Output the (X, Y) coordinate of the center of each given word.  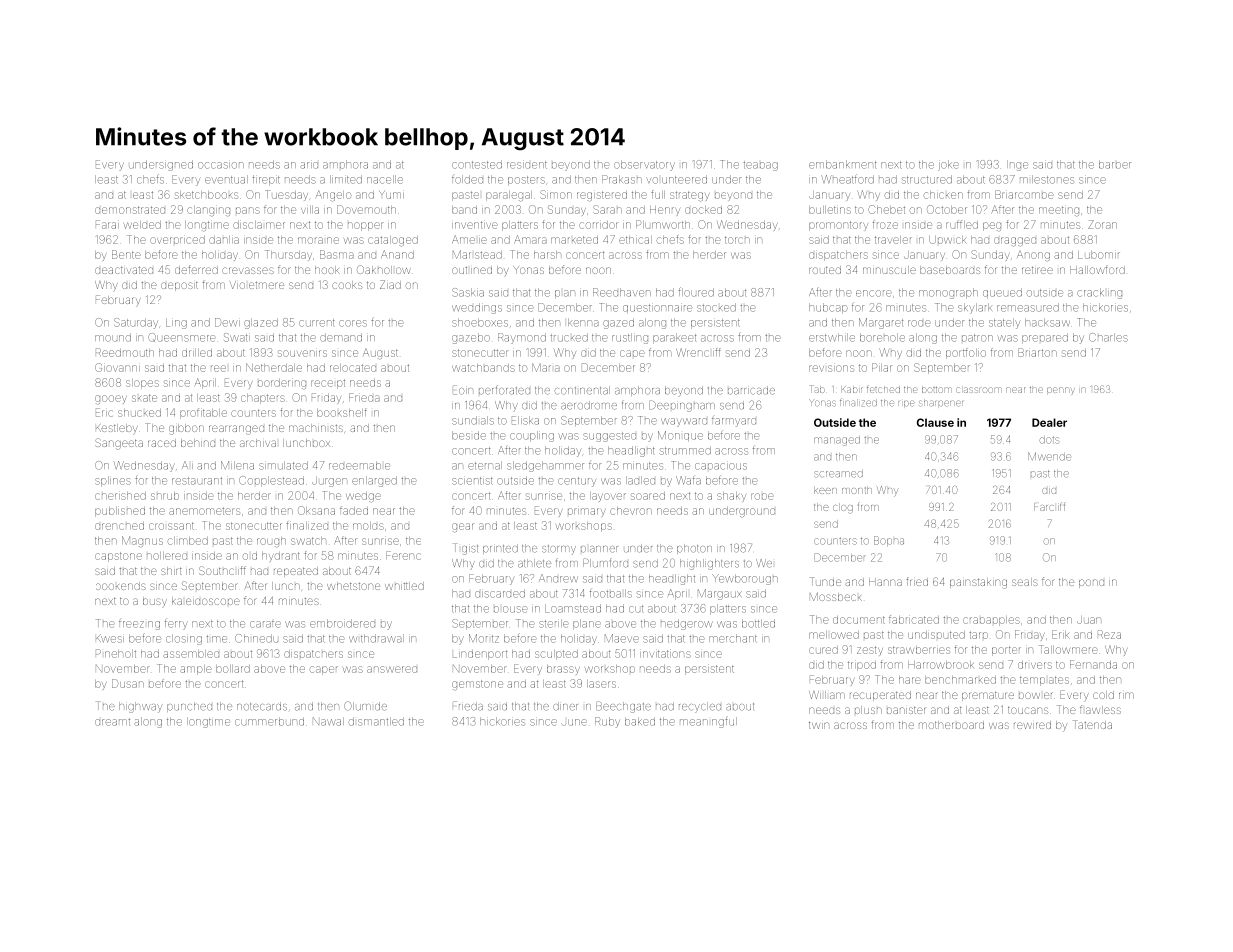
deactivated (124, 270)
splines (113, 481)
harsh (547, 255)
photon (694, 549)
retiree (1037, 270)
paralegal (509, 196)
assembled (191, 654)
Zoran (1102, 224)
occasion (221, 165)
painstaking (978, 583)
